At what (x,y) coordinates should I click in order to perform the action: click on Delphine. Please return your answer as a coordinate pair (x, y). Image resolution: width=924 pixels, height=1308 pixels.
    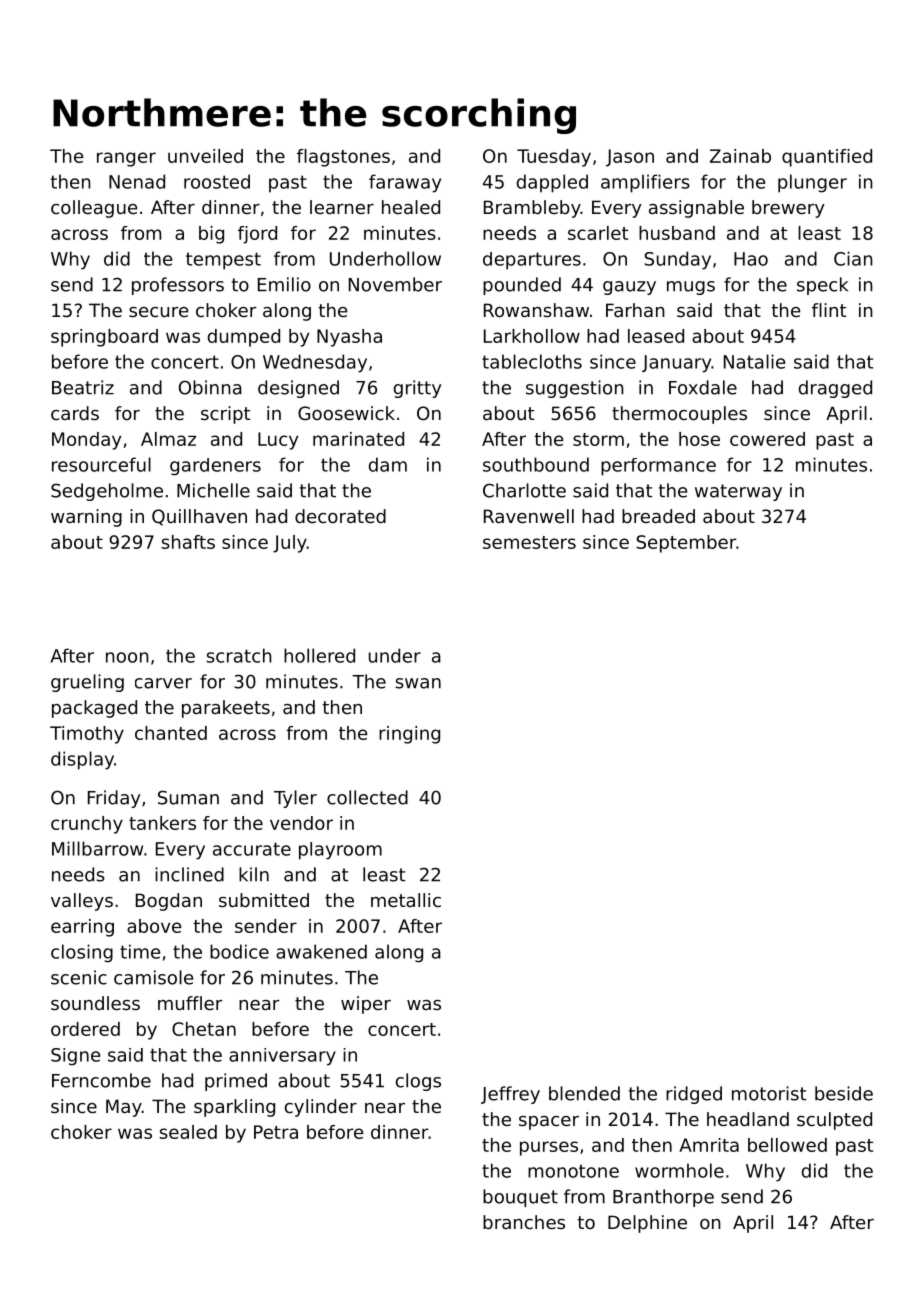
    Looking at the image, I should click on (647, 1224).
